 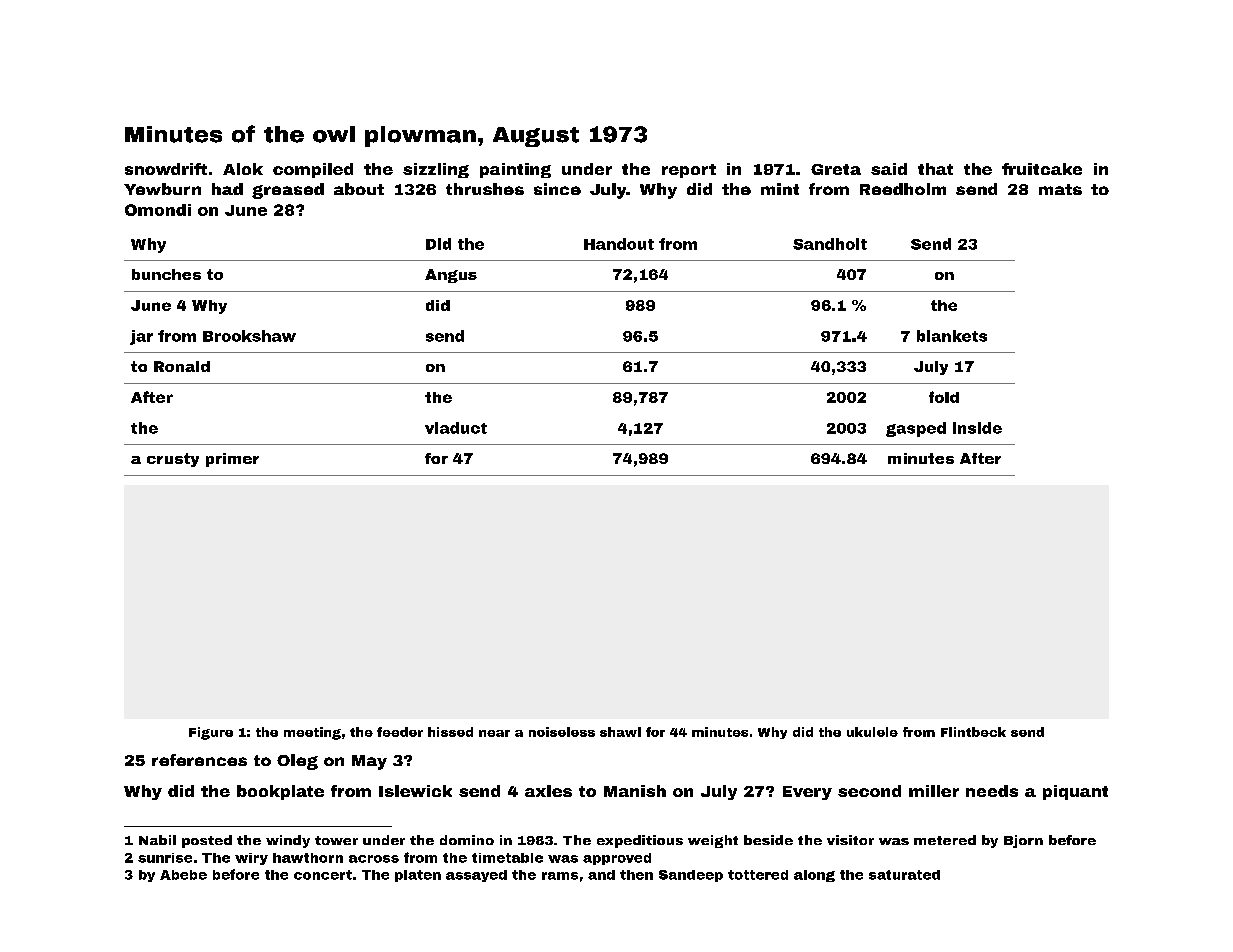 I want to click on Every, so click(x=807, y=793).
